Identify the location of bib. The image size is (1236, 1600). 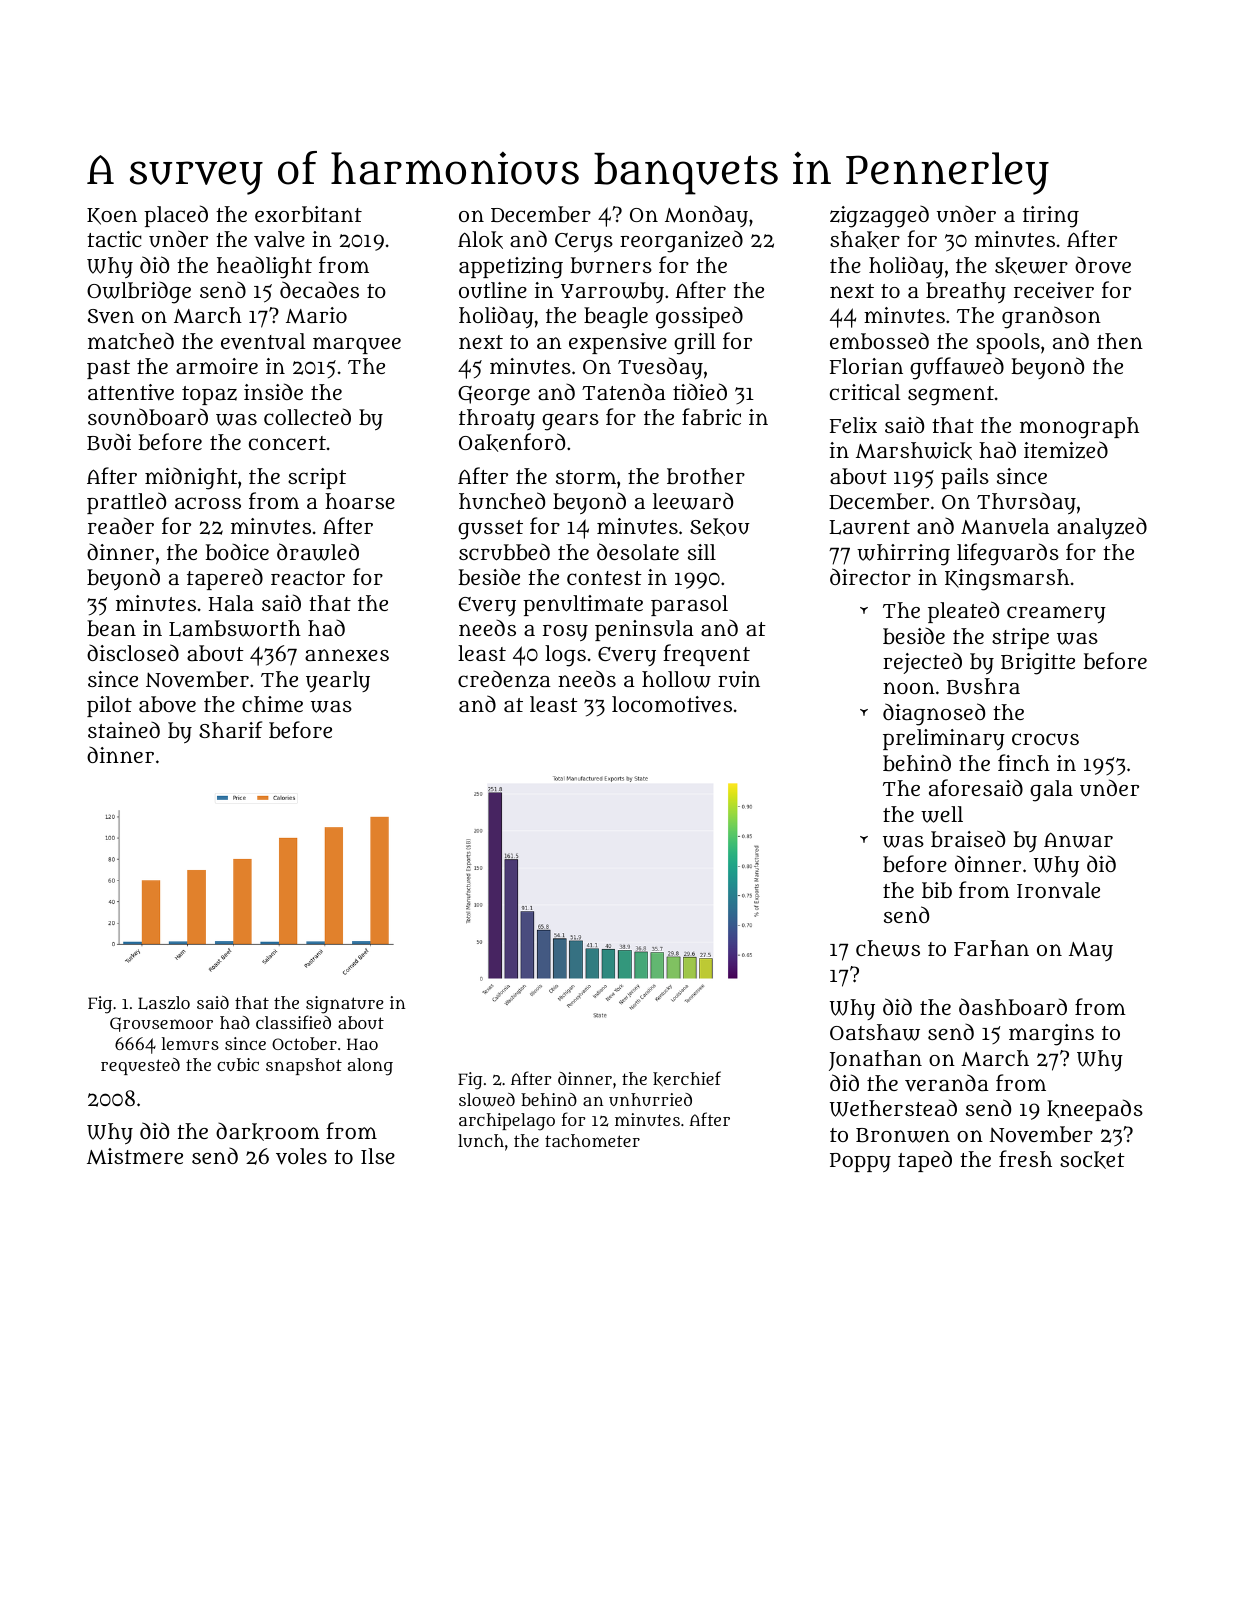
(937, 890).
